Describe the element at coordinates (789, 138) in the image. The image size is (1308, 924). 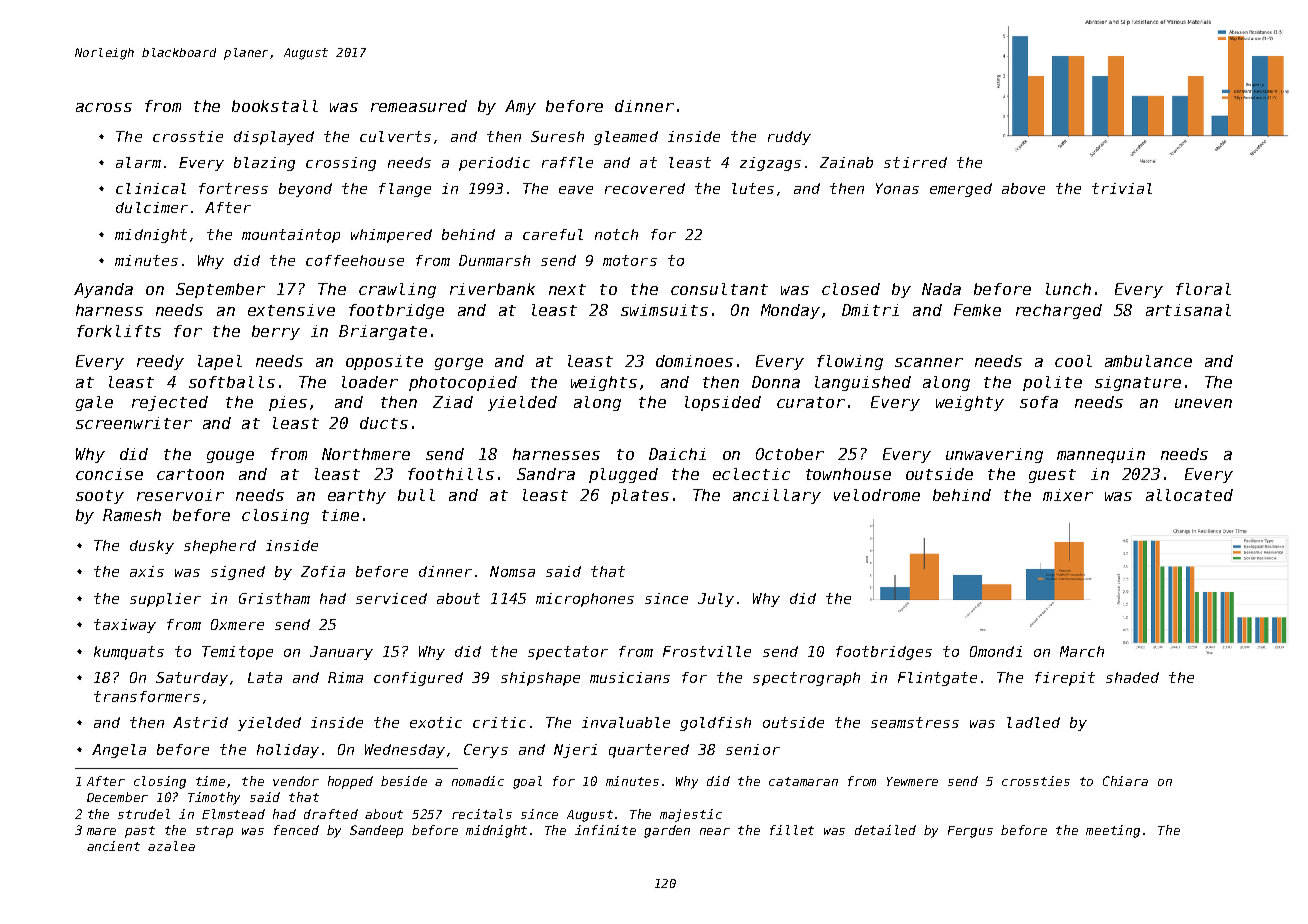
I see `ruddy` at that location.
